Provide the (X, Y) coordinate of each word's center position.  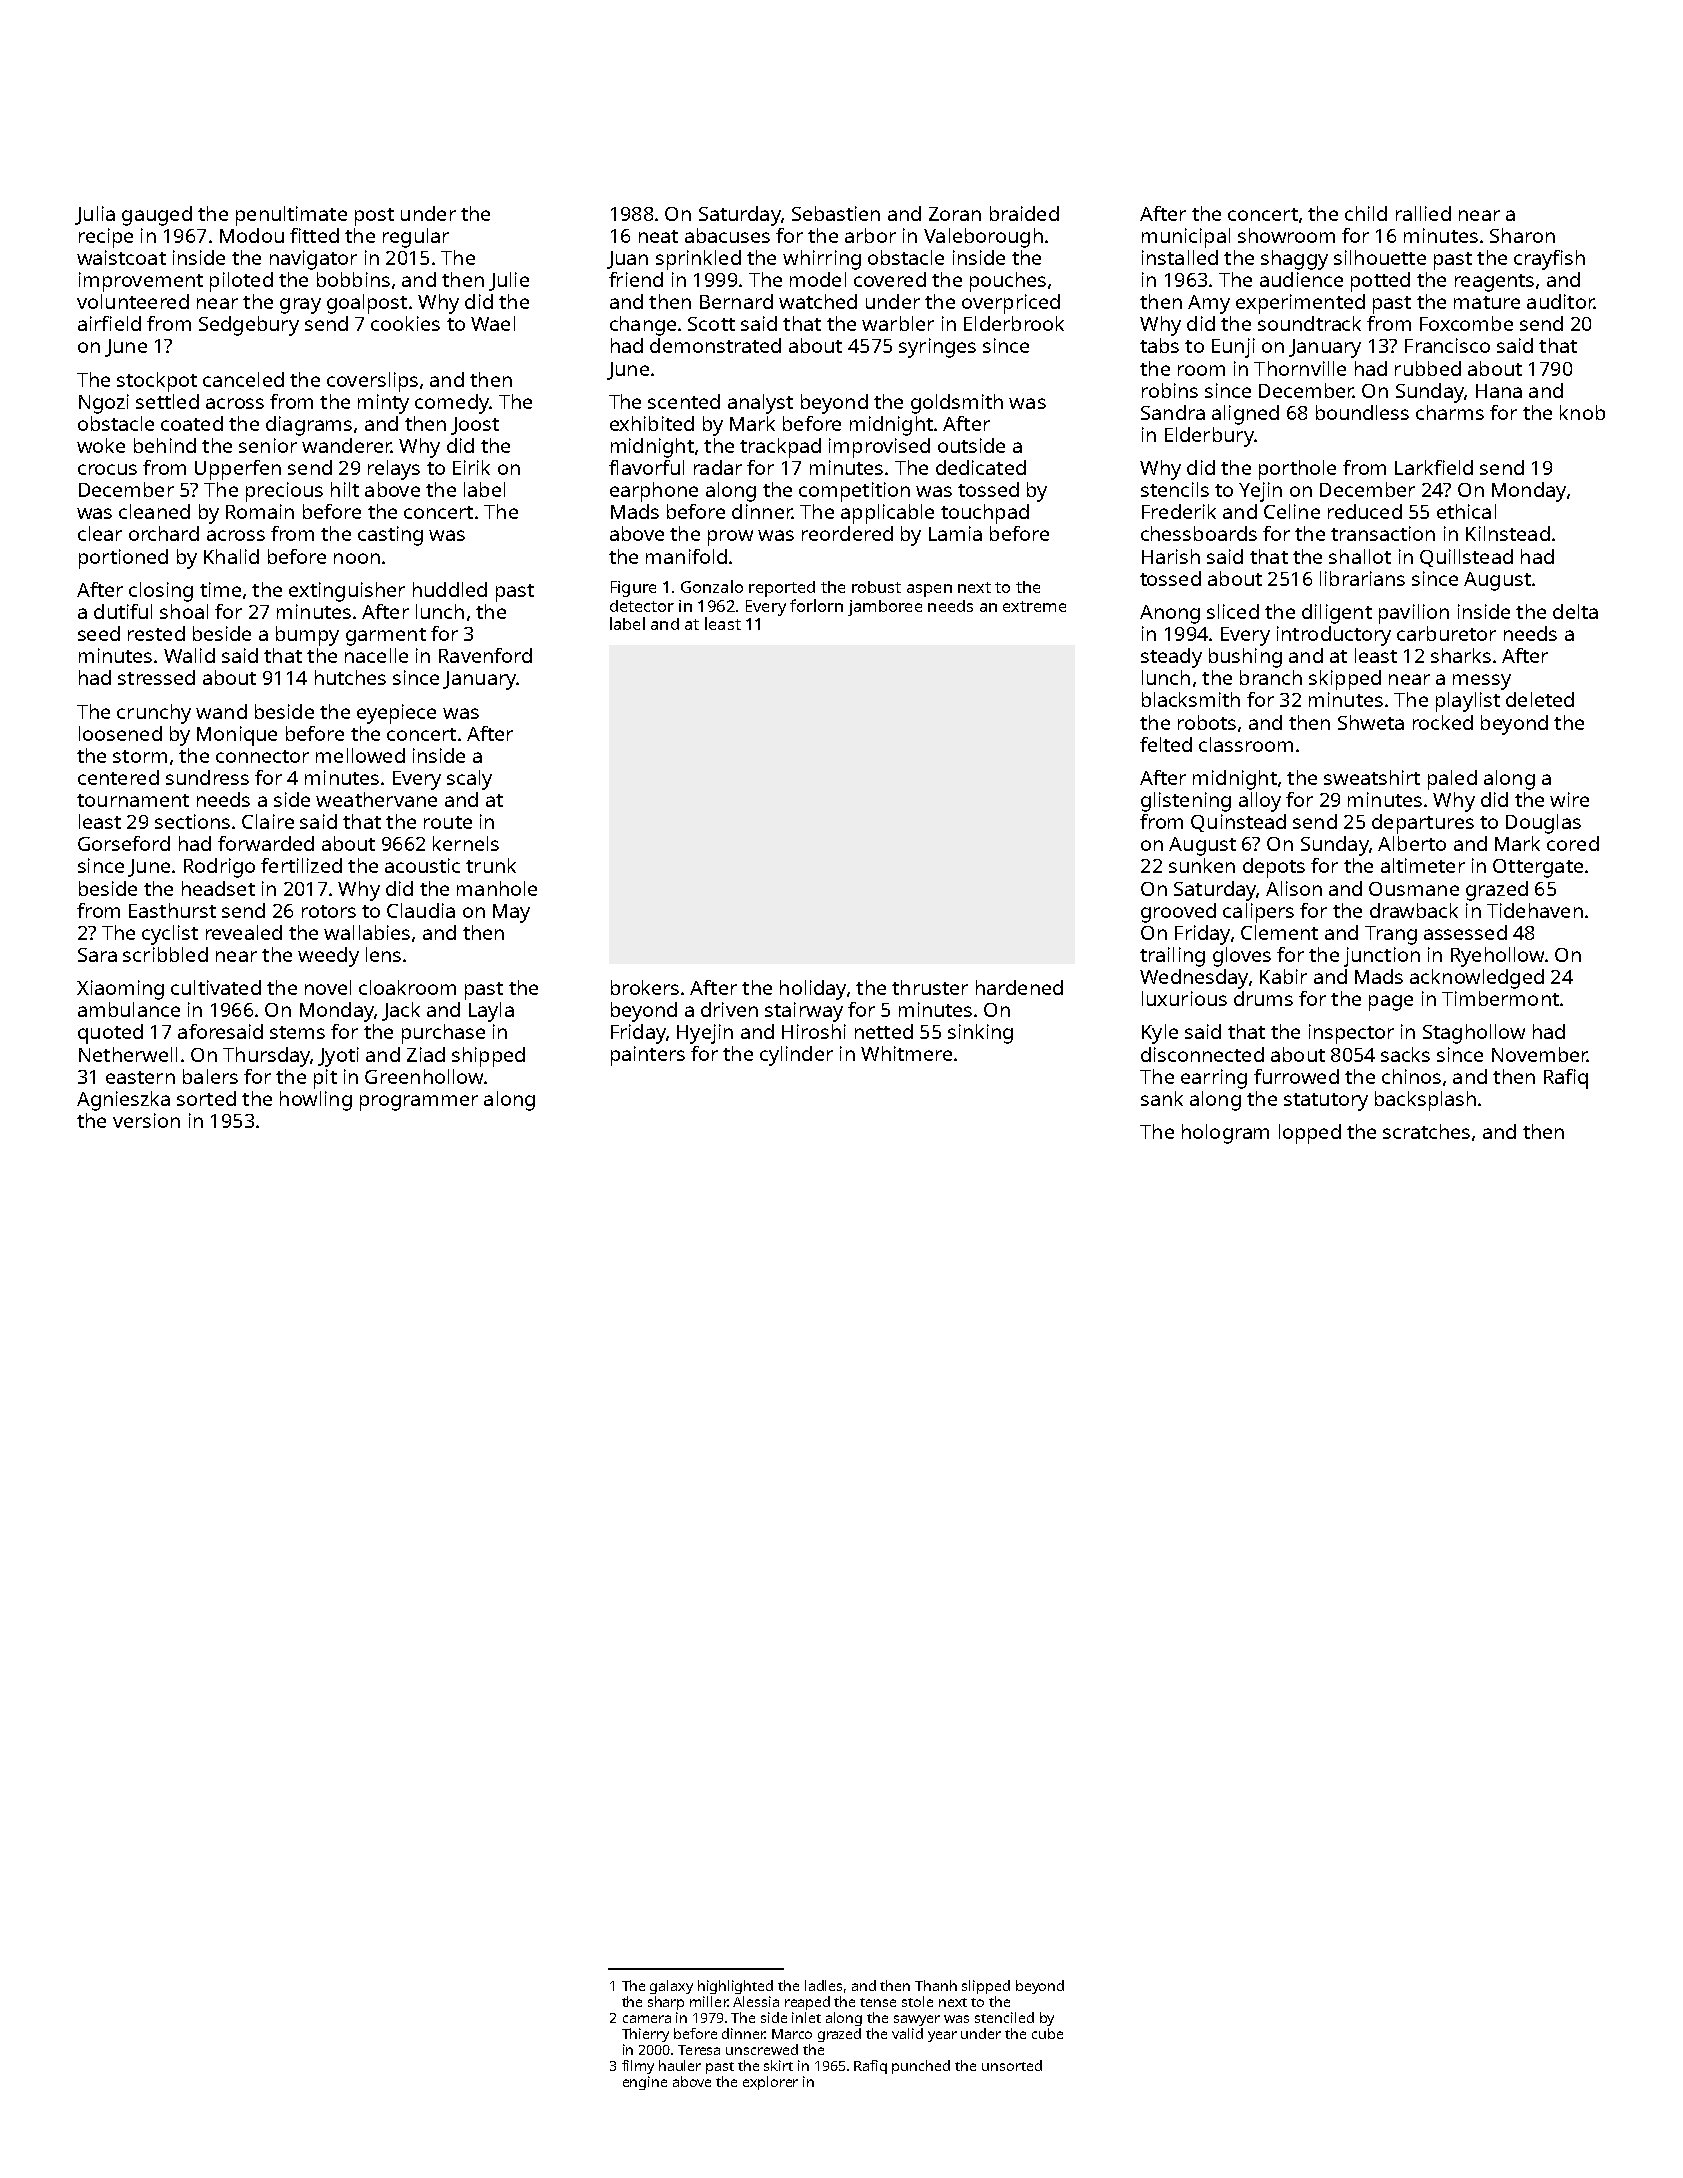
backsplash (1425, 1101)
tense (878, 2002)
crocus (107, 469)
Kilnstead (1508, 533)
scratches (1426, 1131)
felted (1166, 744)
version (146, 1120)
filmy (638, 2067)
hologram (1225, 1134)
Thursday (266, 1057)
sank (1162, 1098)
